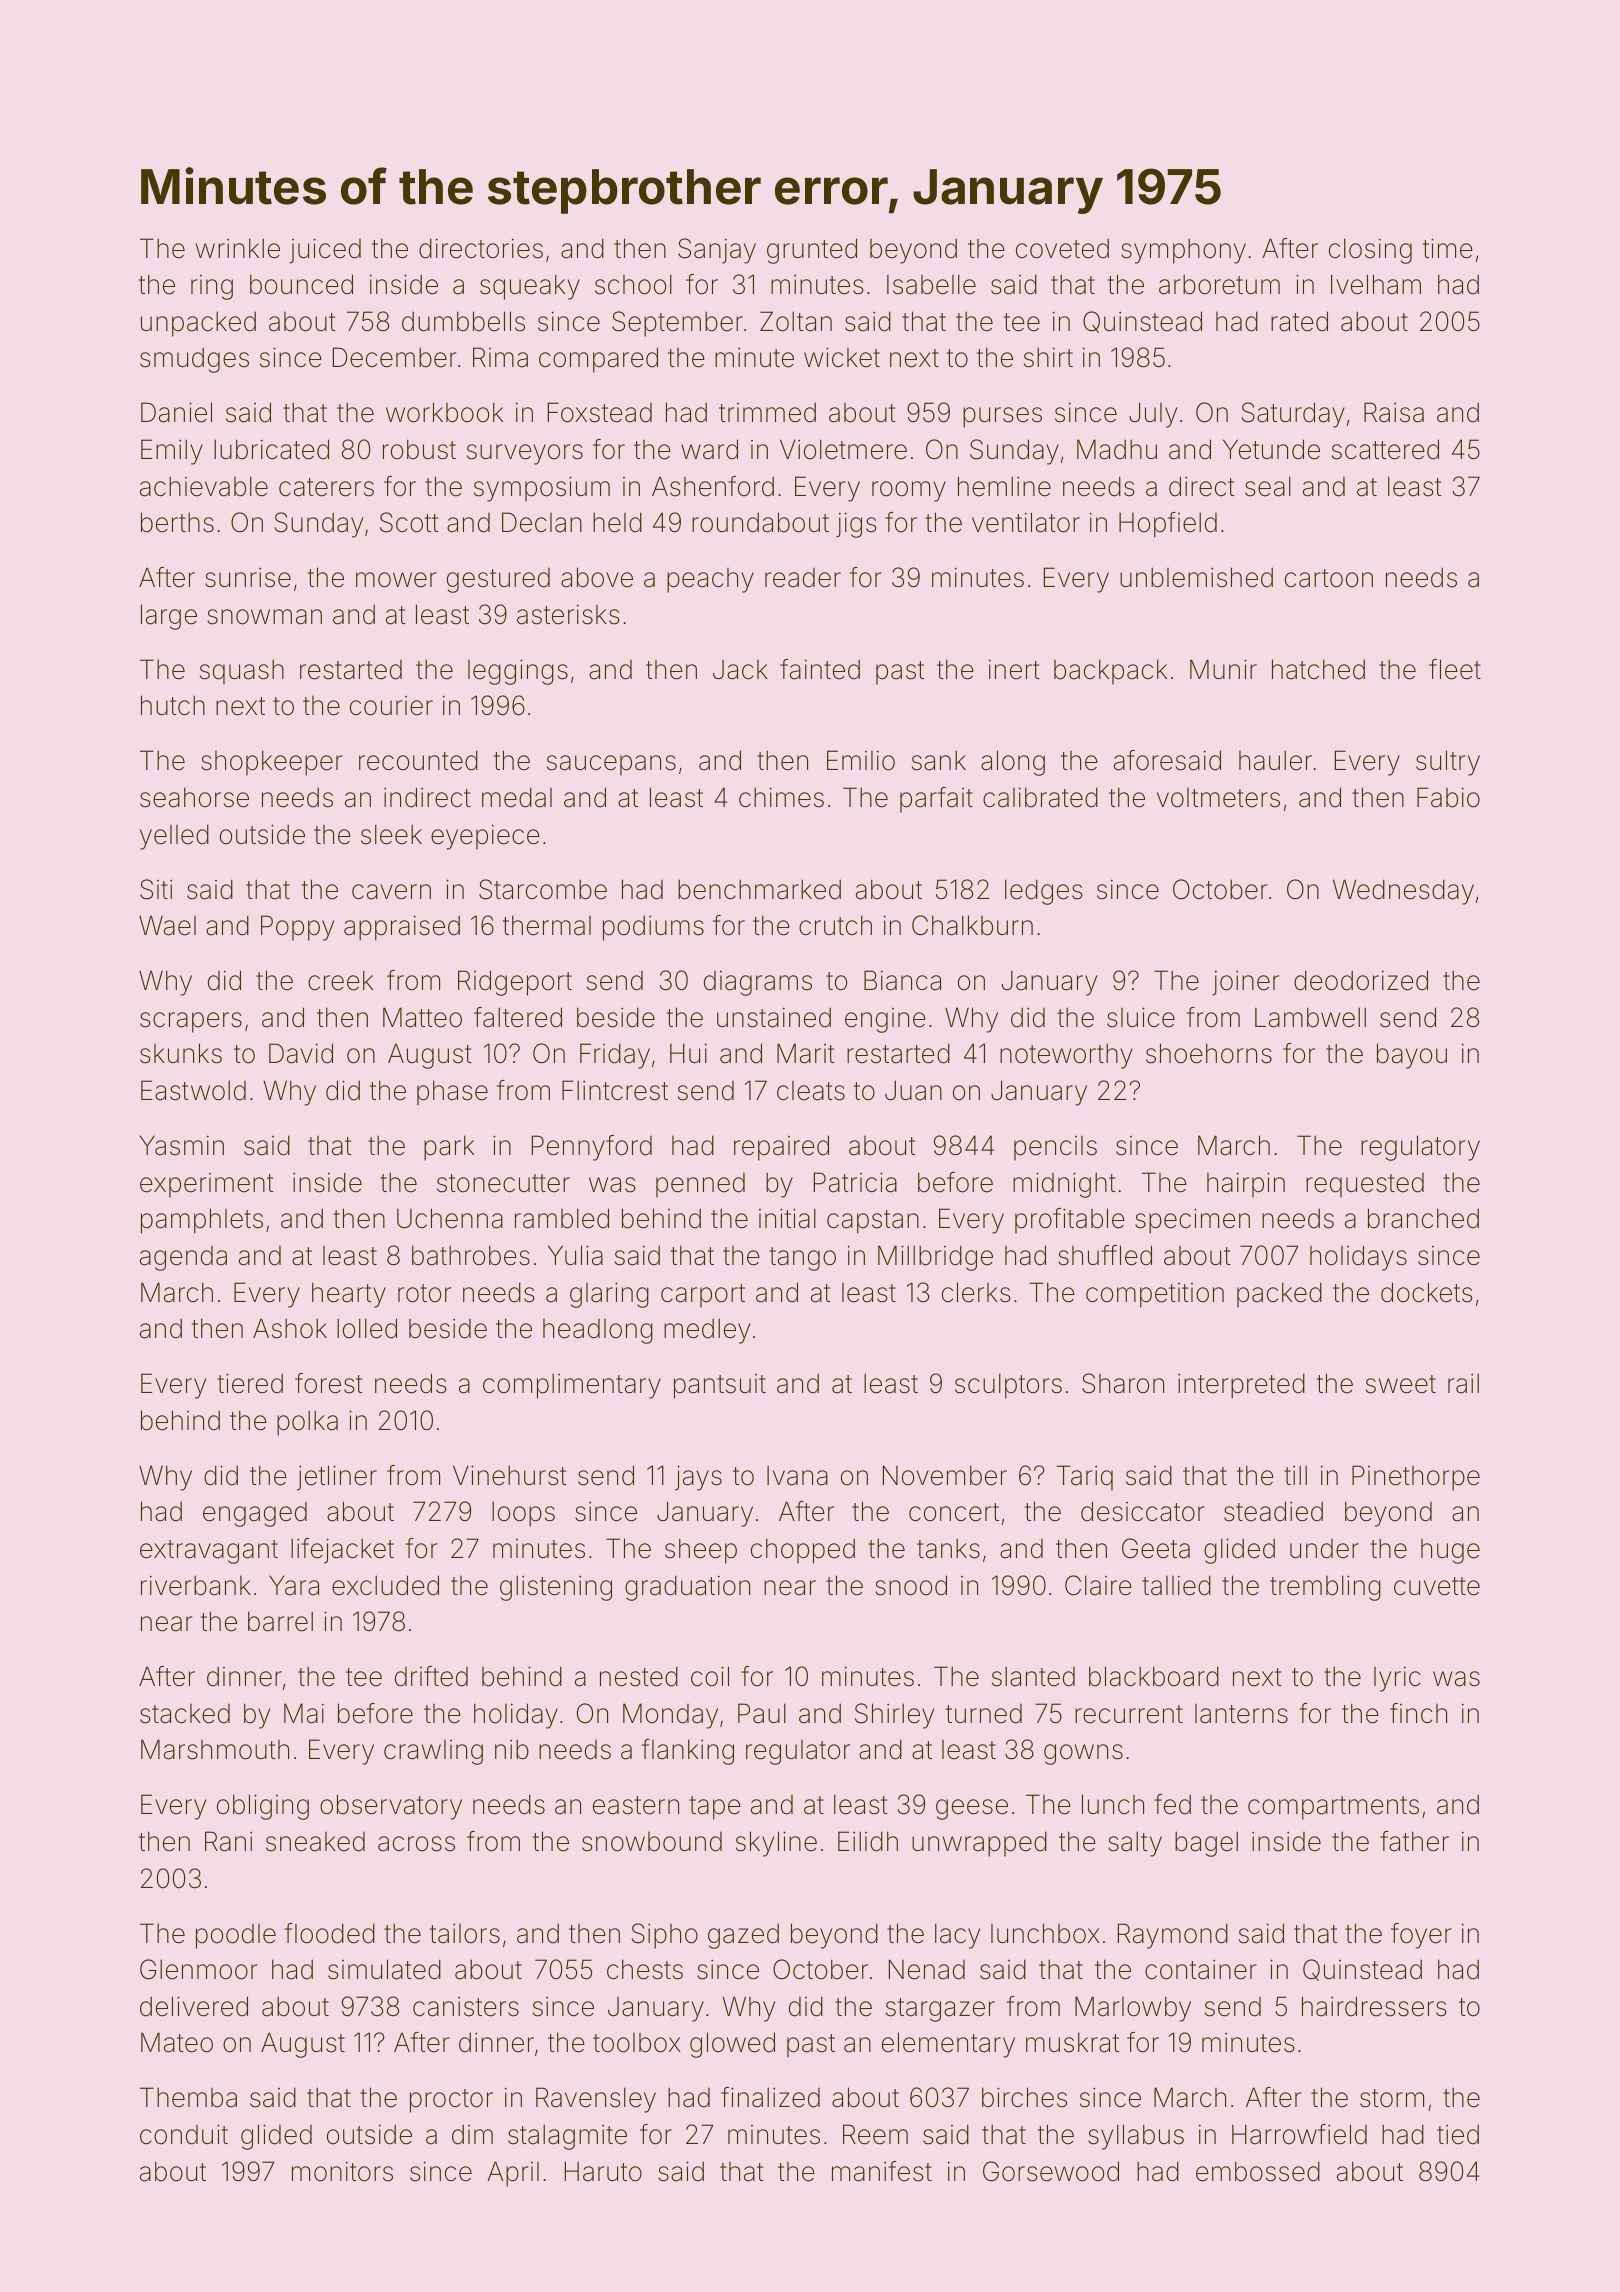 The image size is (1620, 2292). I want to click on Sanjay, so click(717, 251).
